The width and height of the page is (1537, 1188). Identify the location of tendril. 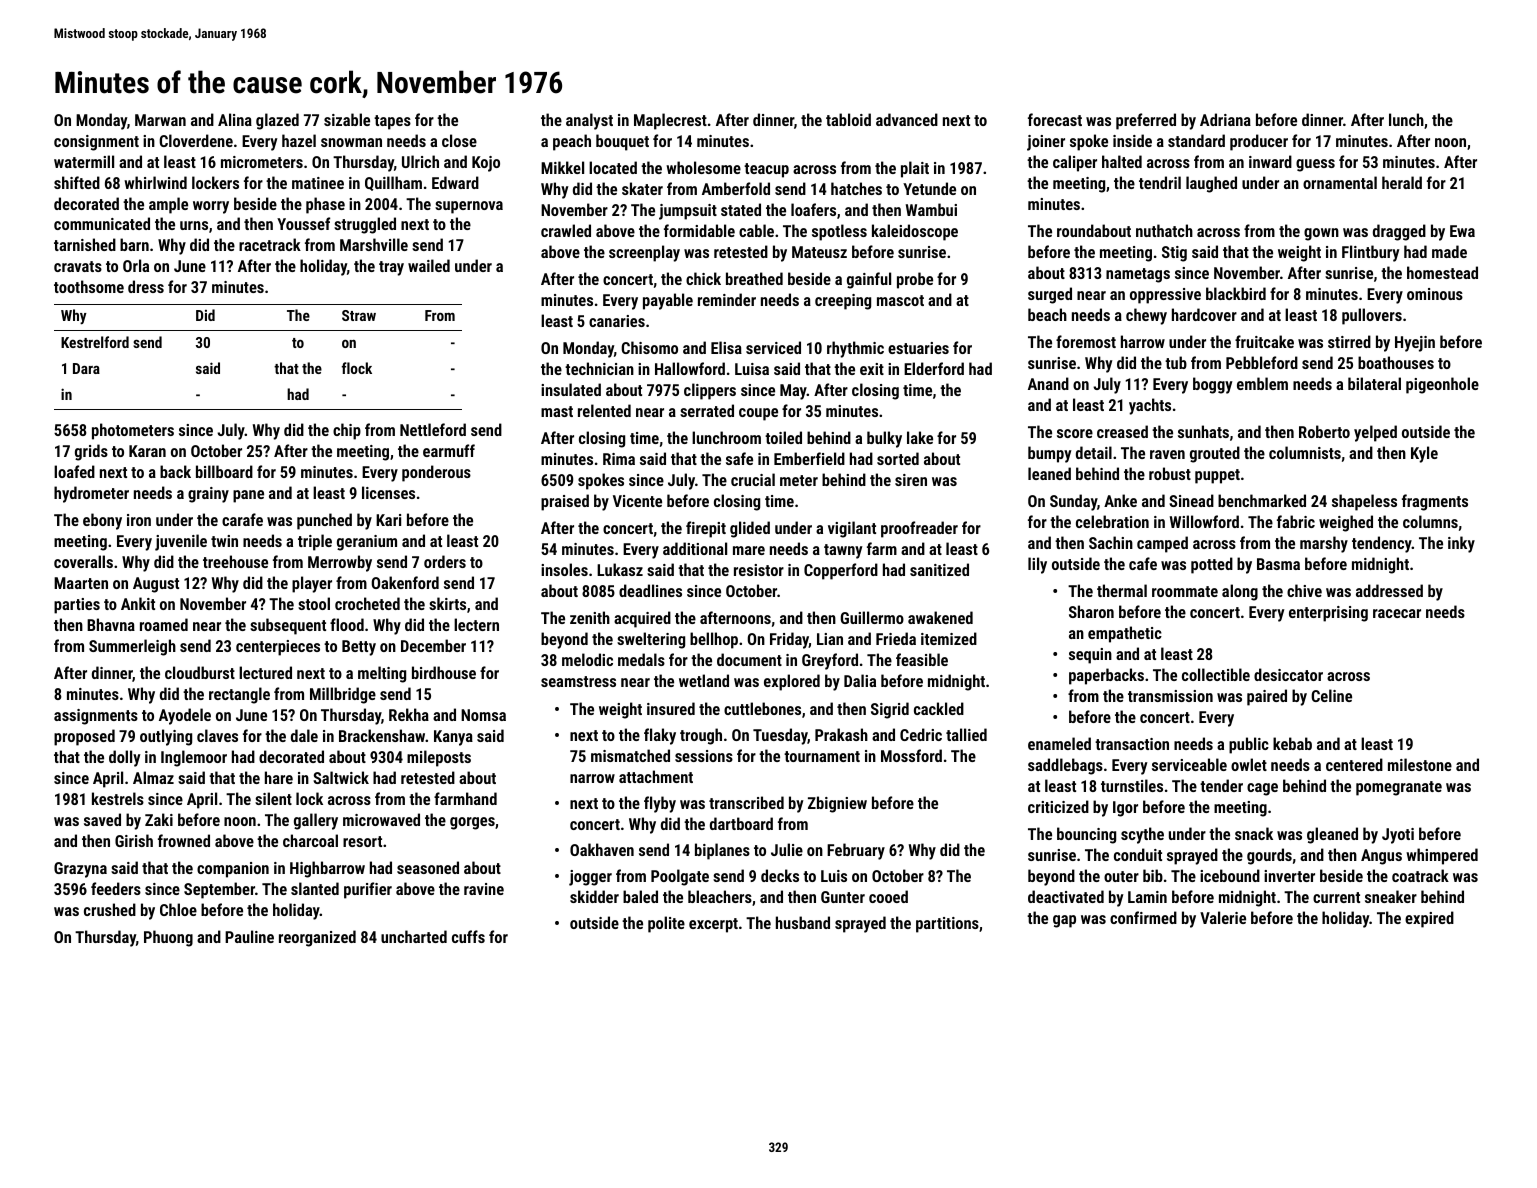
(1160, 182).
